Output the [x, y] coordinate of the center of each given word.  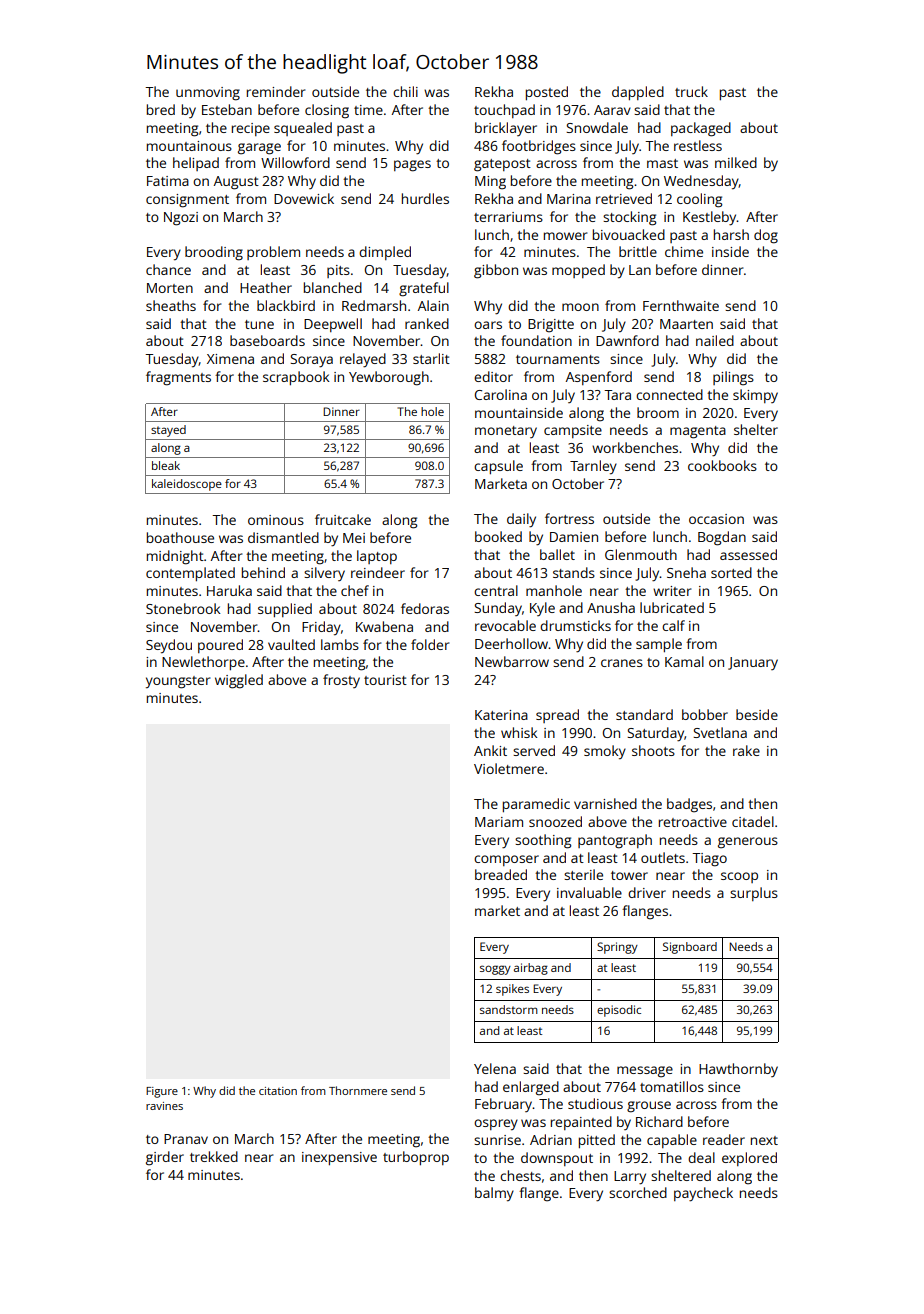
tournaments [558, 359]
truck [691, 91]
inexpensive [339, 1158]
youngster [178, 682]
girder [165, 1158]
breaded [501, 874]
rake [746, 750]
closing [327, 111]
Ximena [230, 359]
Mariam [499, 822]
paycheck [703, 1194]
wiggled [239, 681]
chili [405, 91]
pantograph [615, 841]
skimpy [755, 396]
